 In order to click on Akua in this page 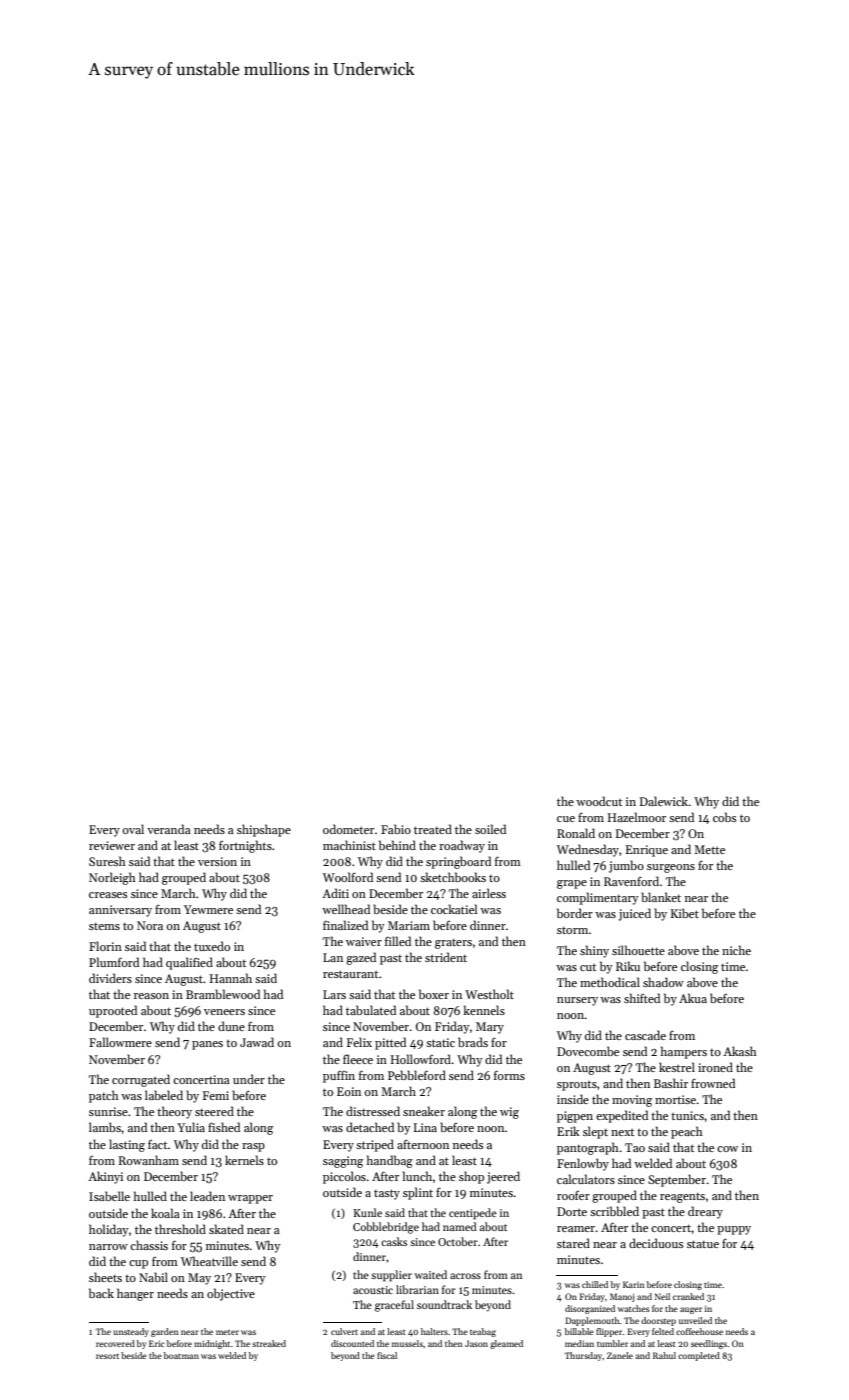, I will do `click(693, 998)`.
